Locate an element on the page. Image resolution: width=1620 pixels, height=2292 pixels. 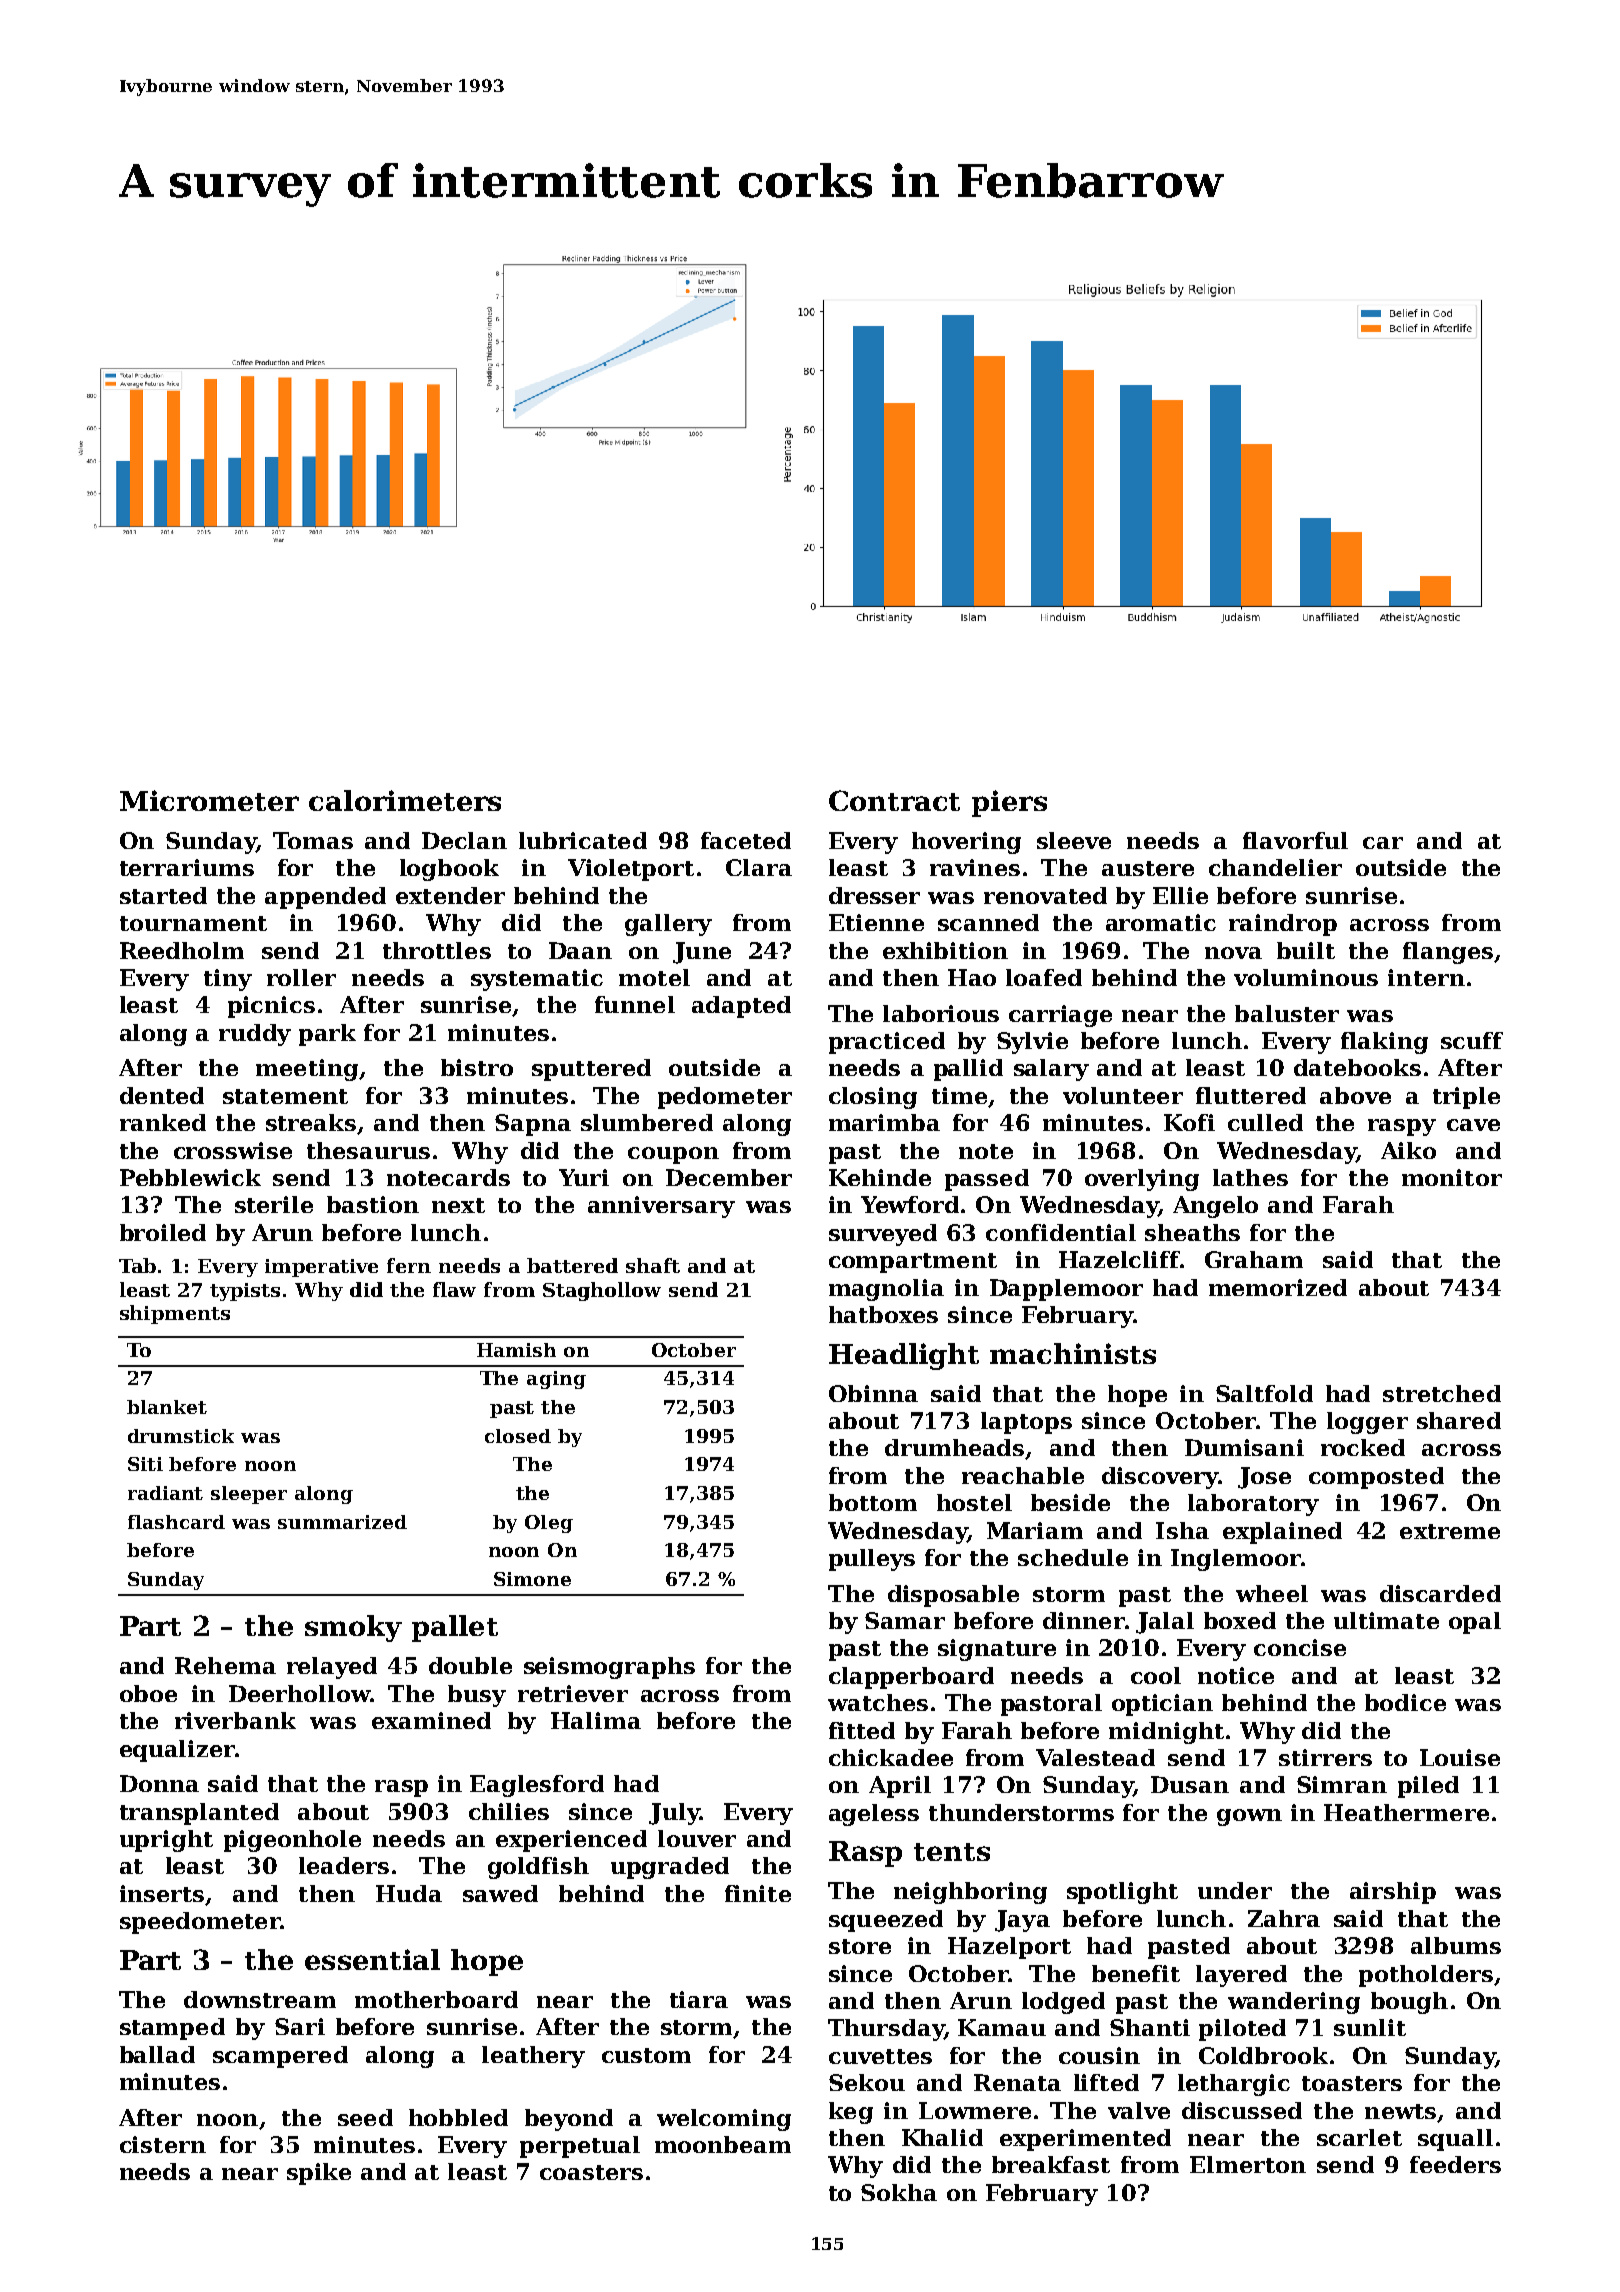
funnel is located at coordinates (635, 1004).
